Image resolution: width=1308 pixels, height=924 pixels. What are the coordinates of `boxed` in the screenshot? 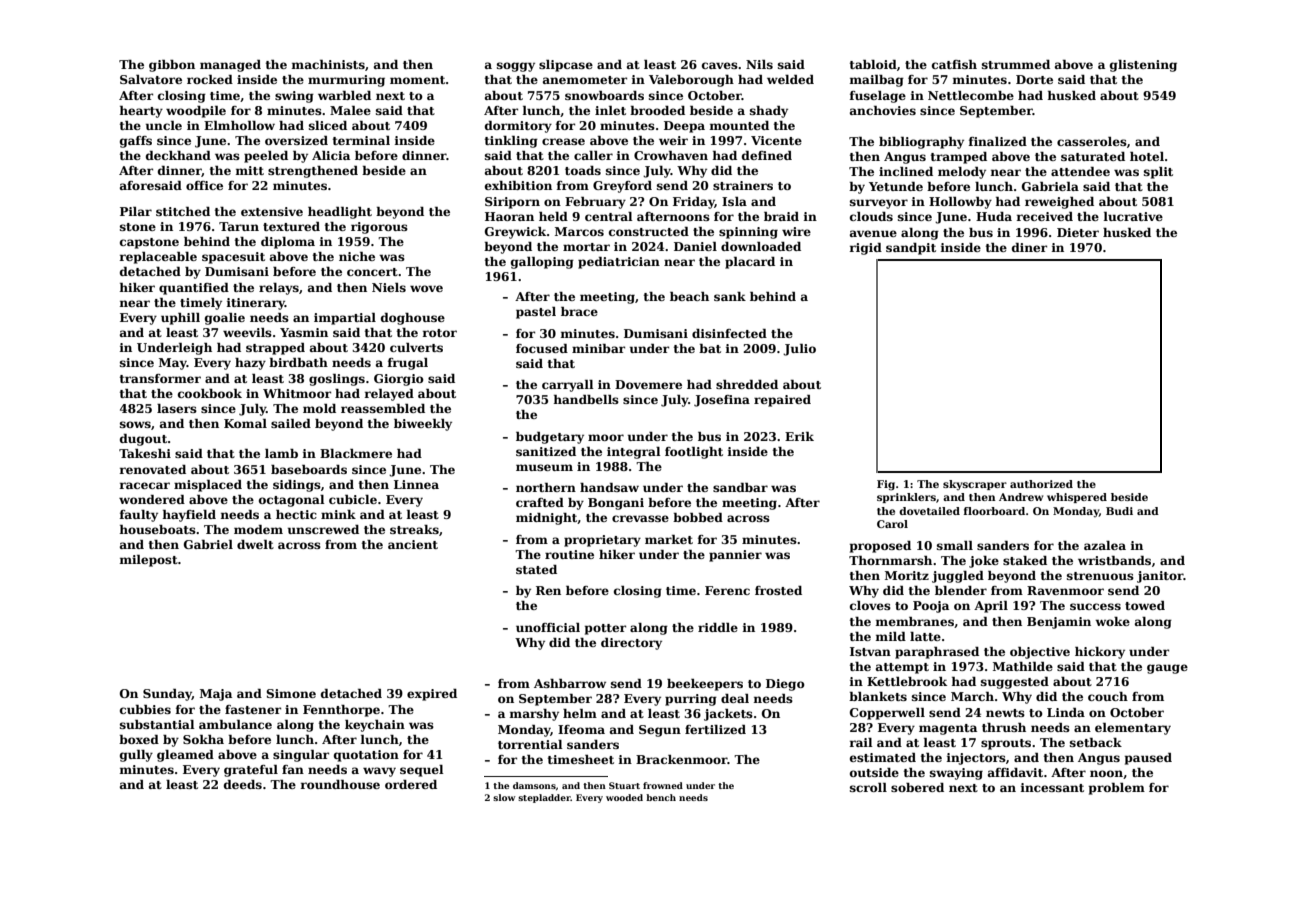 It's located at (139, 739).
